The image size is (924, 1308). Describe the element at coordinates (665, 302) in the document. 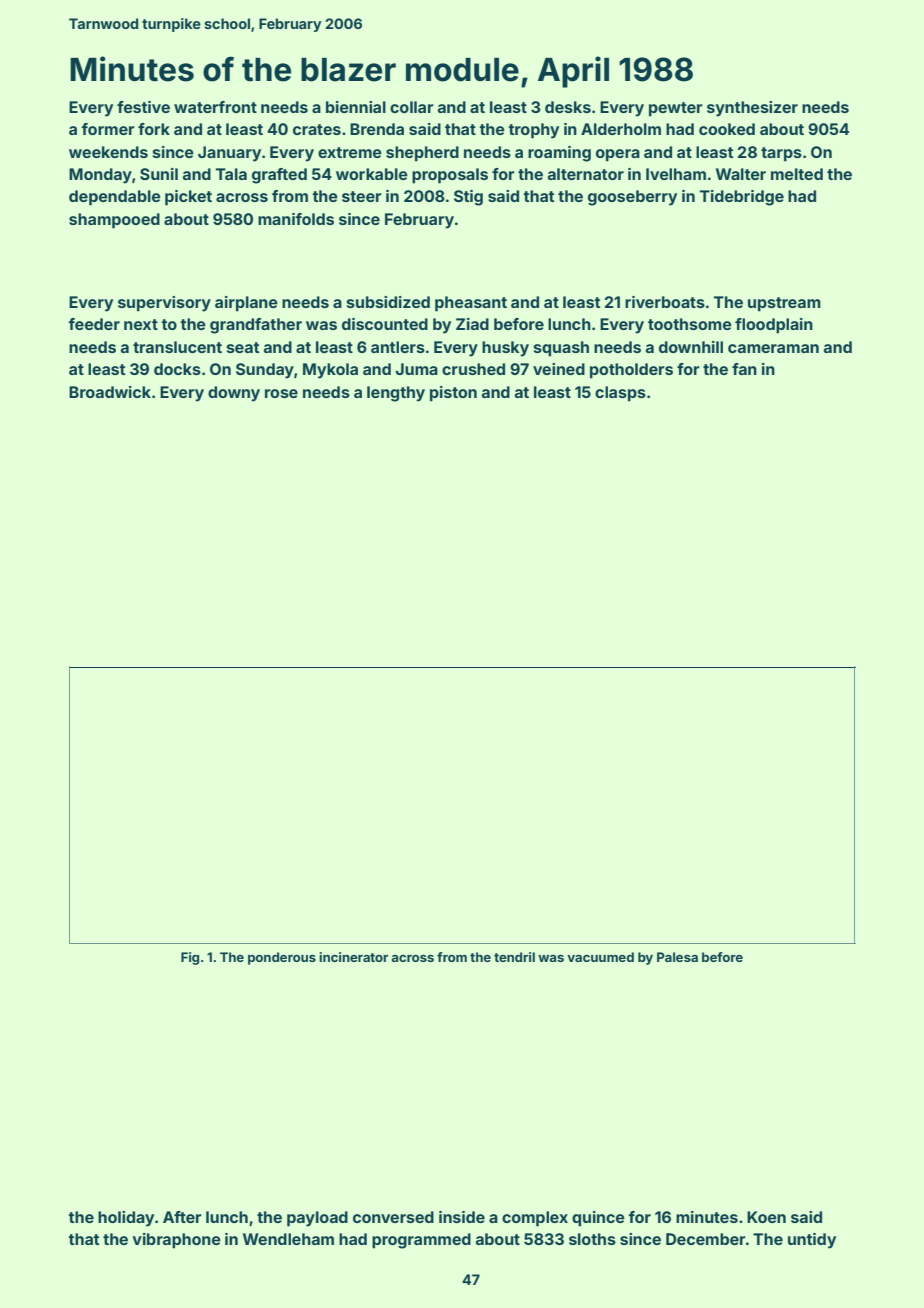

I see `riverboats` at that location.
